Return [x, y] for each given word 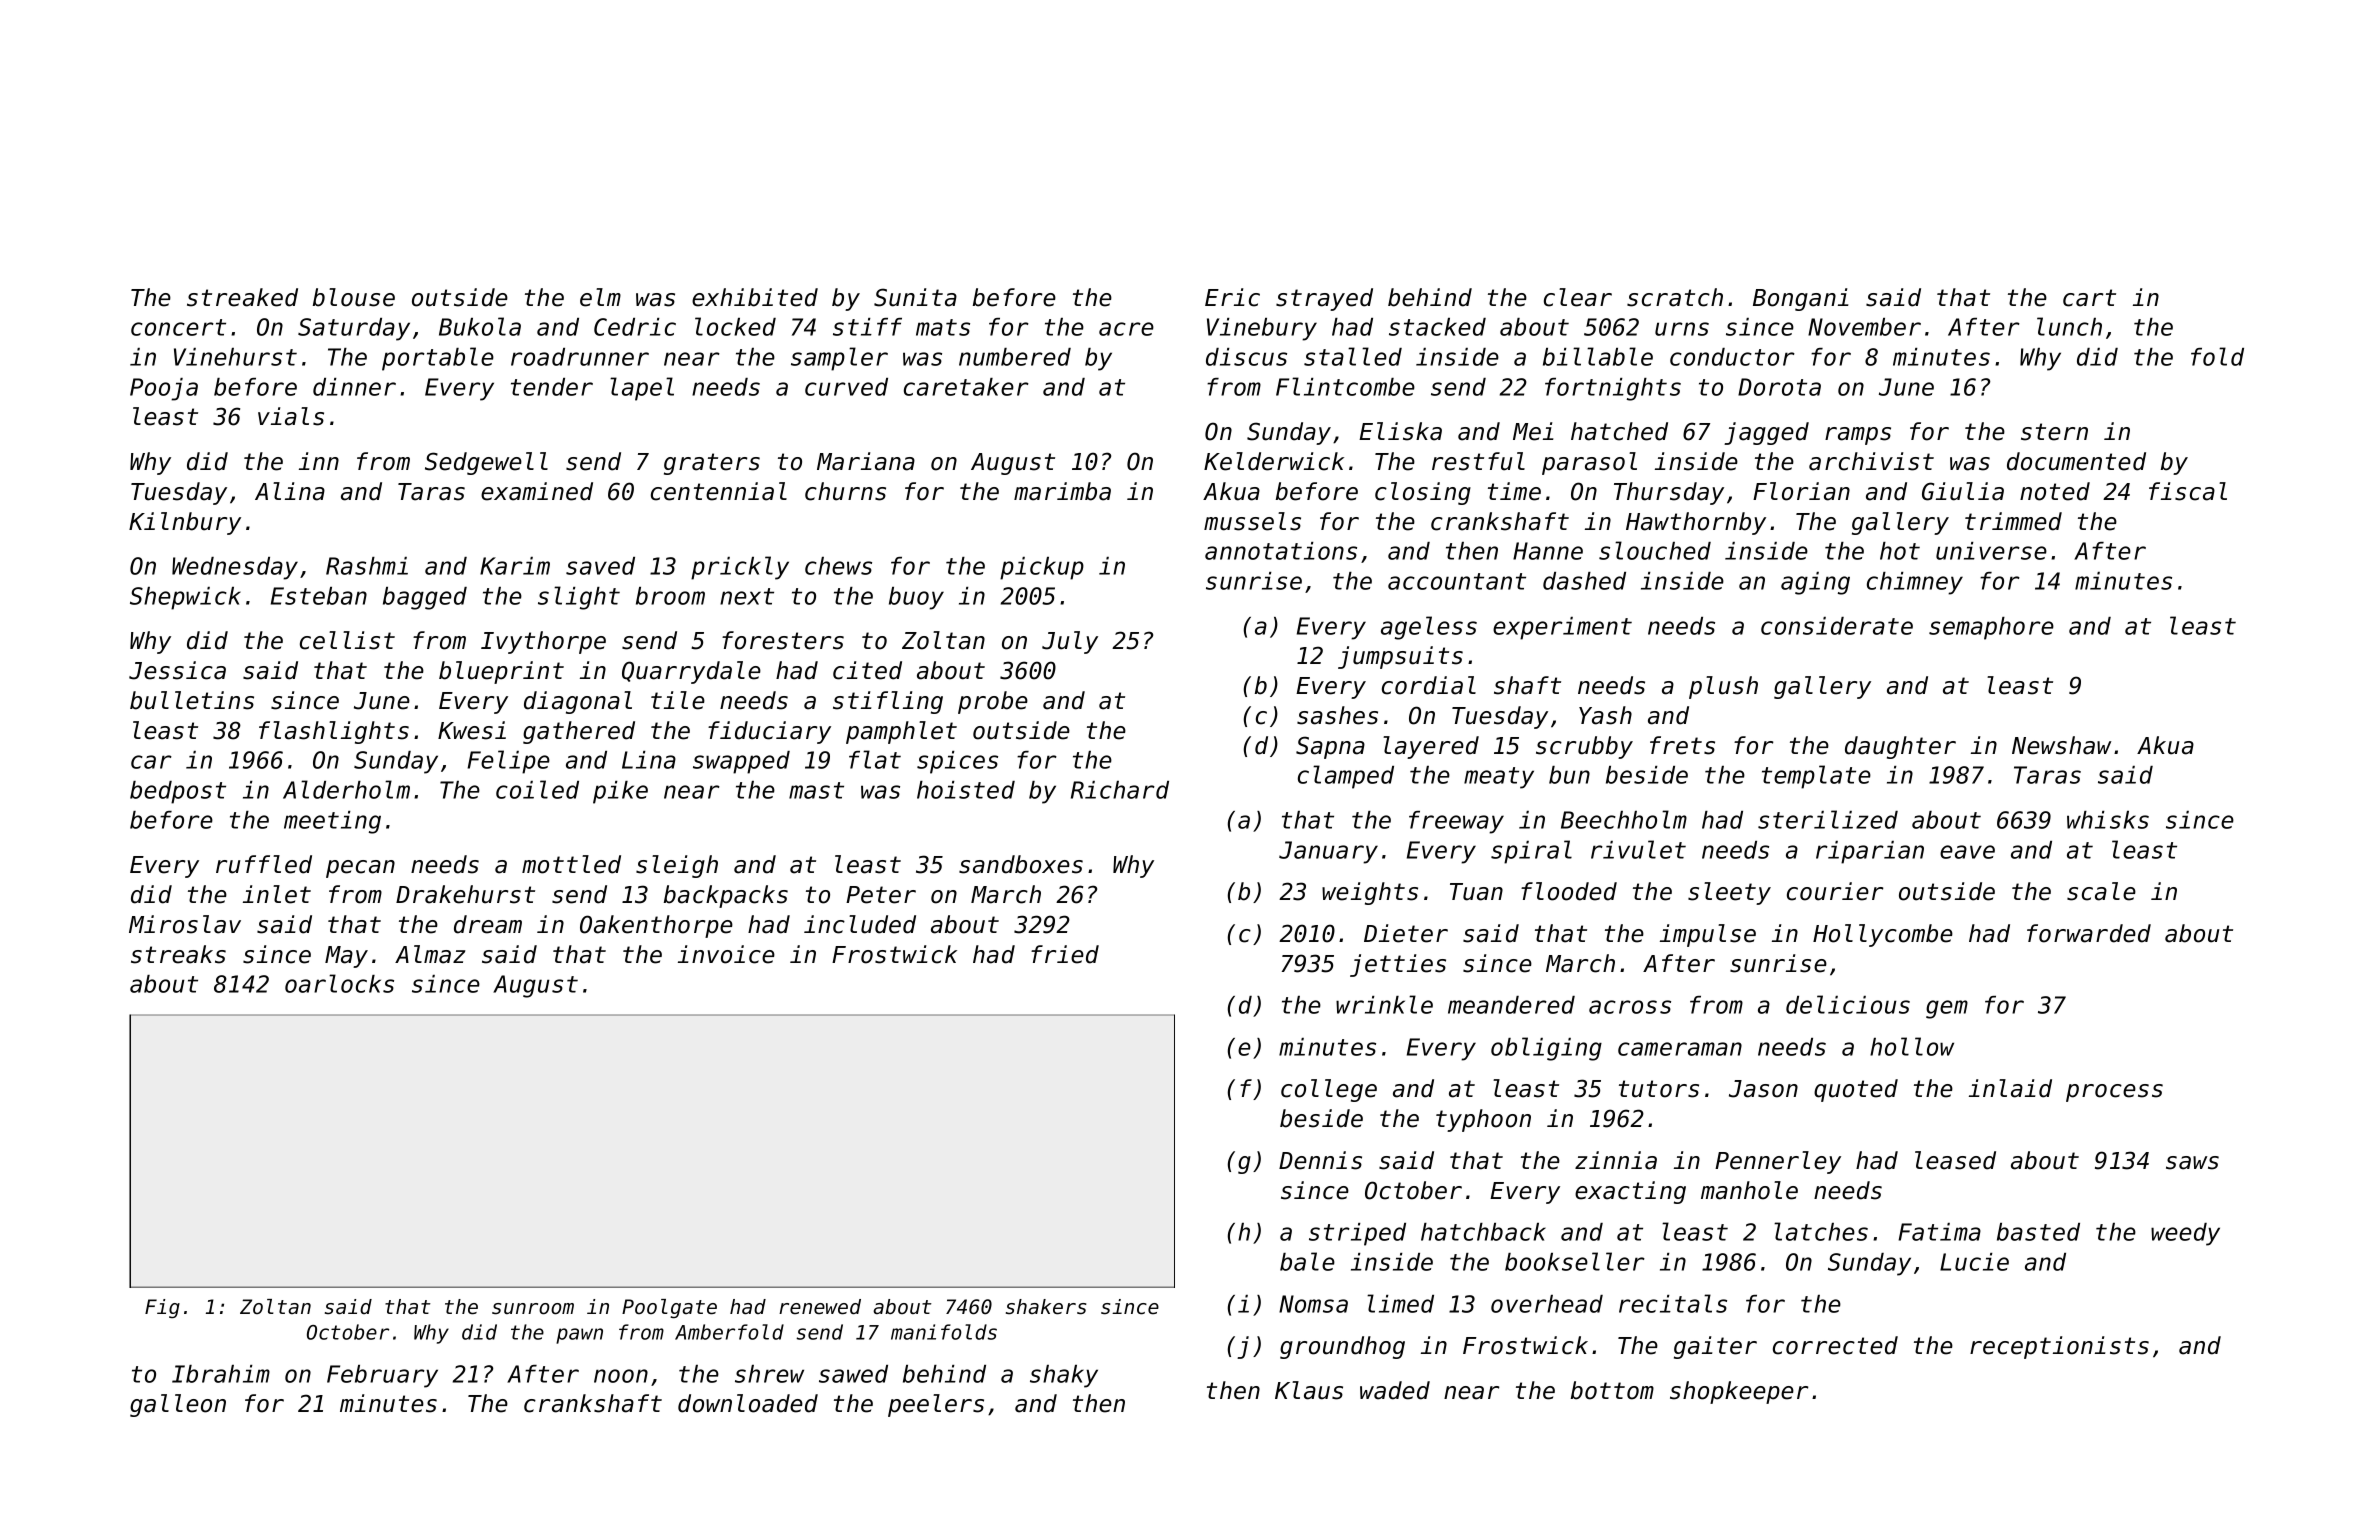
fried [1065, 954]
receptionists [2059, 1347]
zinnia [1616, 1160]
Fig [162, 1308]
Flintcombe [1345, 386]
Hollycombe [1883, 935]
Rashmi [367, 566]
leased [1955, 1160]
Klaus [1309, 1390]
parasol [1589, 463]
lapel [642, 389]
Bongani [1800, 299]
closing [1423, 493]
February [382, 1376]
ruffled [264, 864]
